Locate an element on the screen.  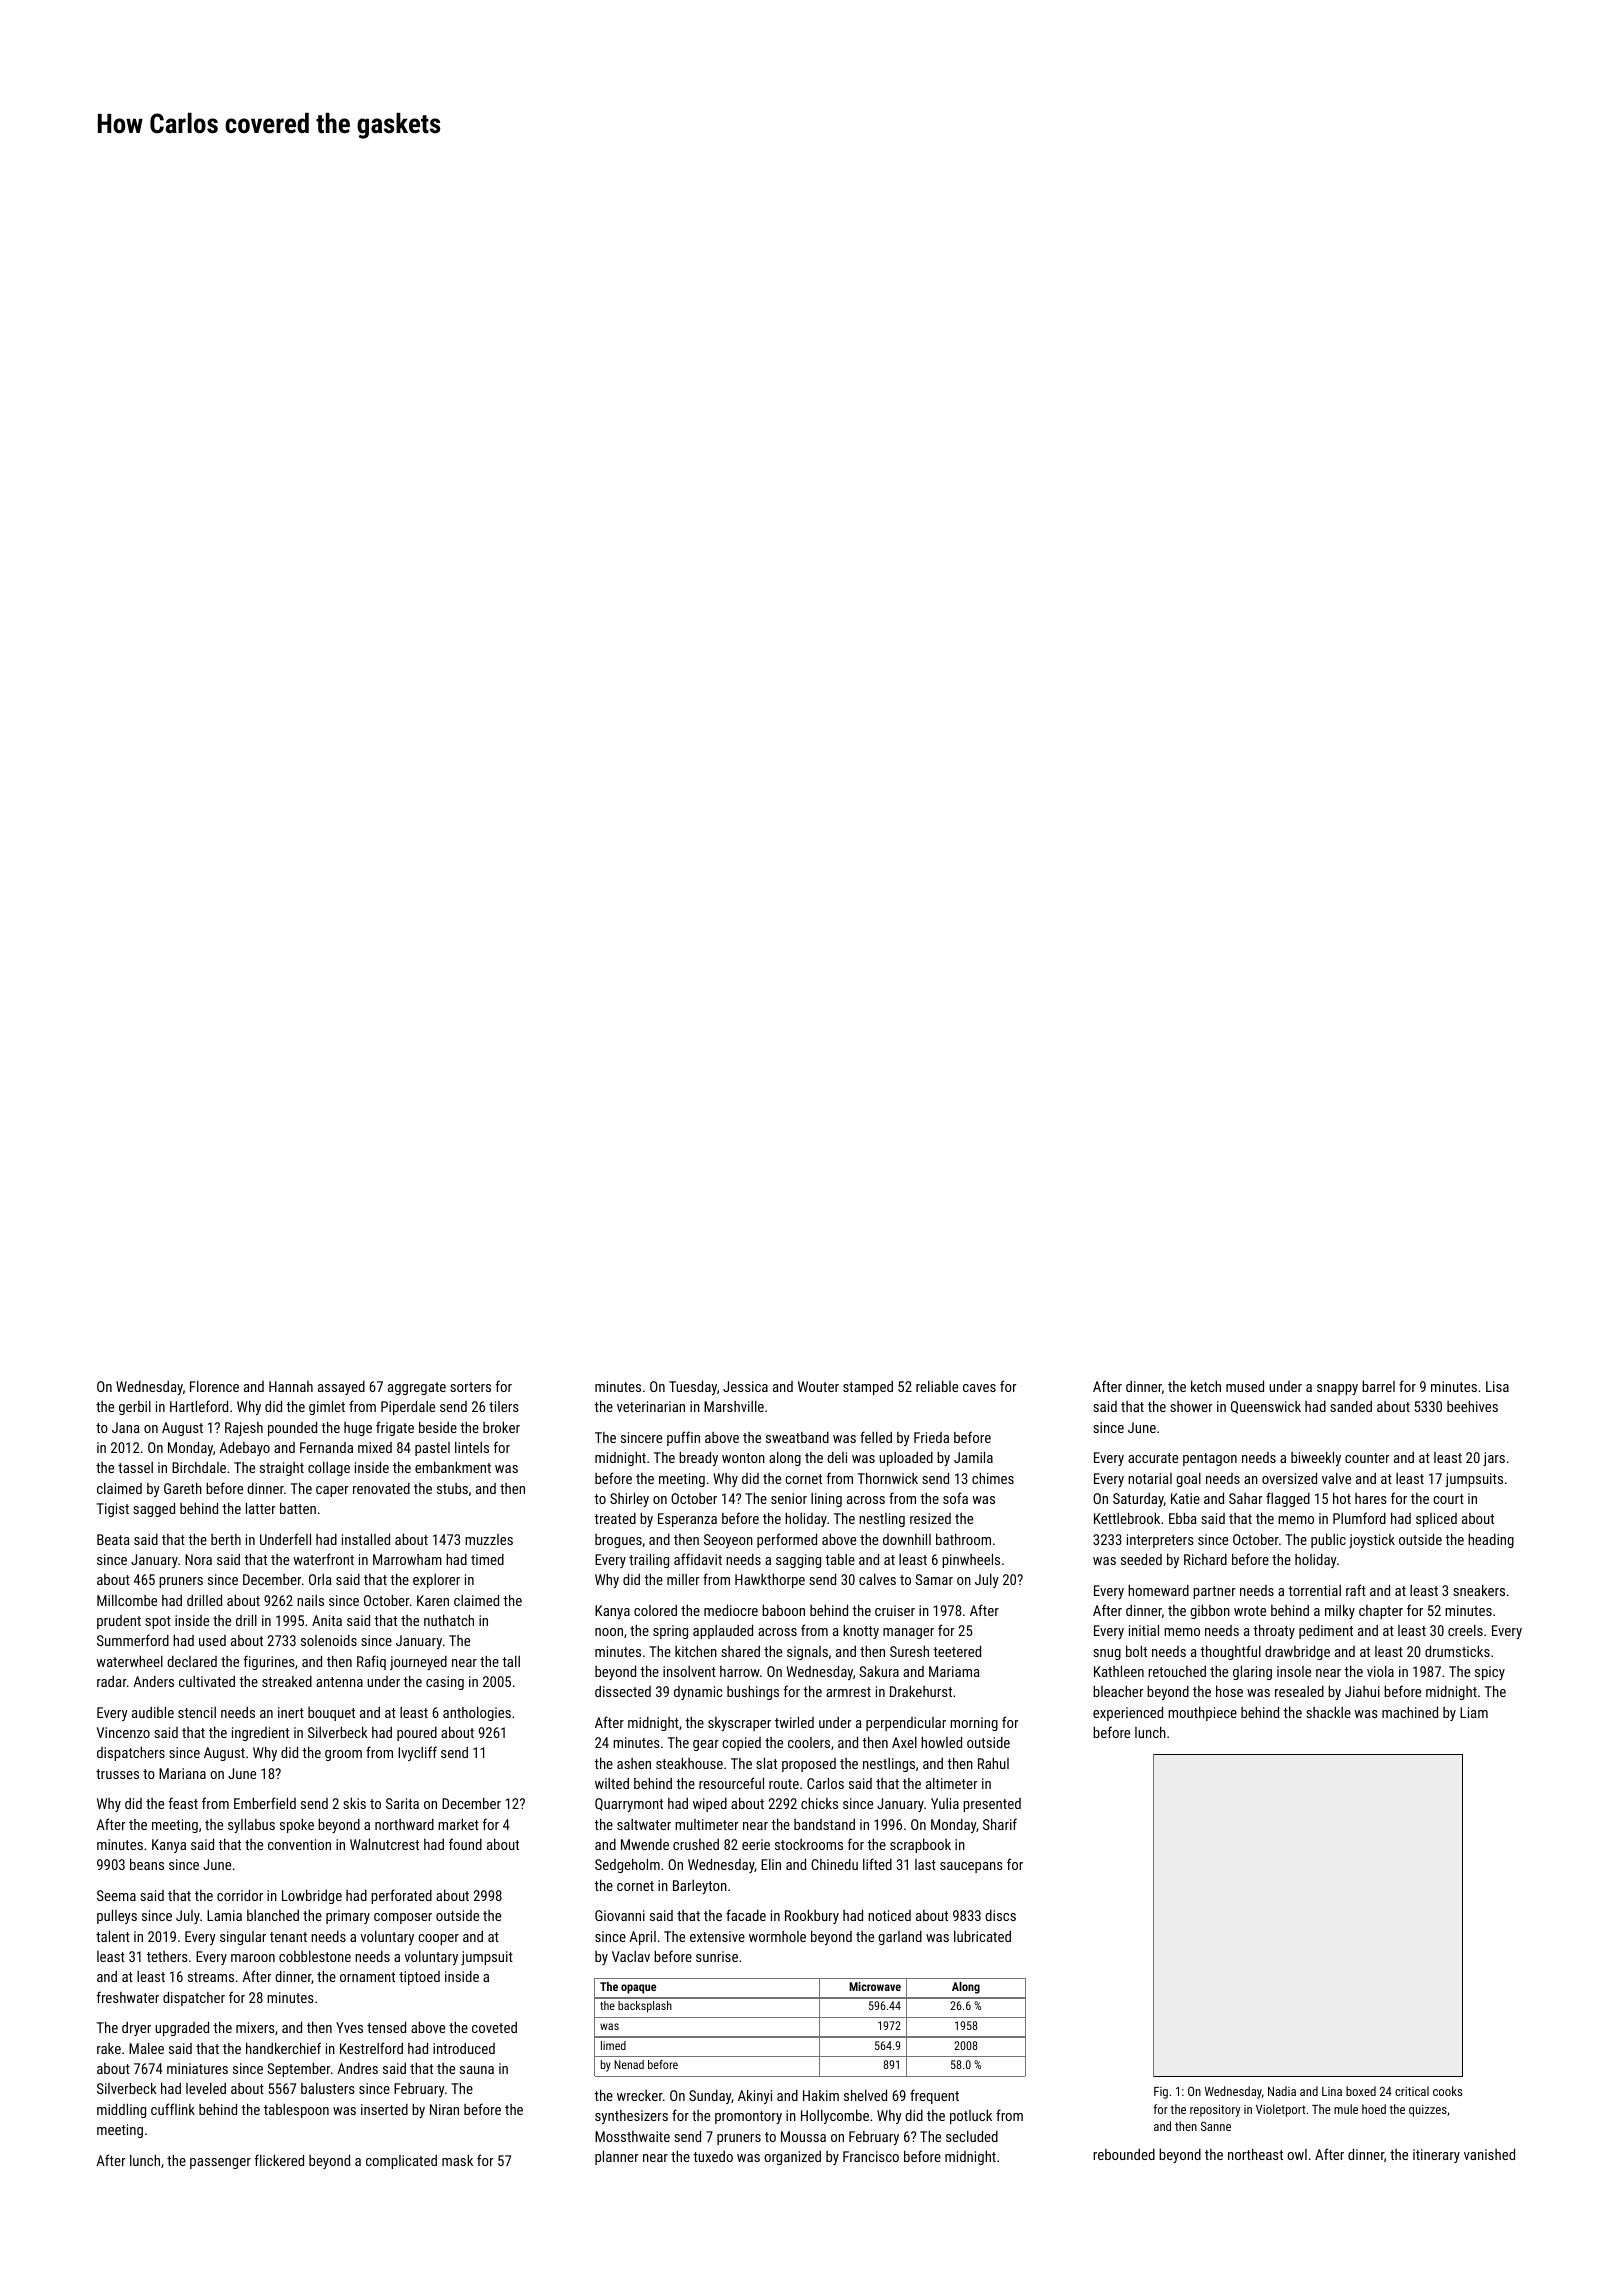
balusters is located at coordinates (328, 2088).
